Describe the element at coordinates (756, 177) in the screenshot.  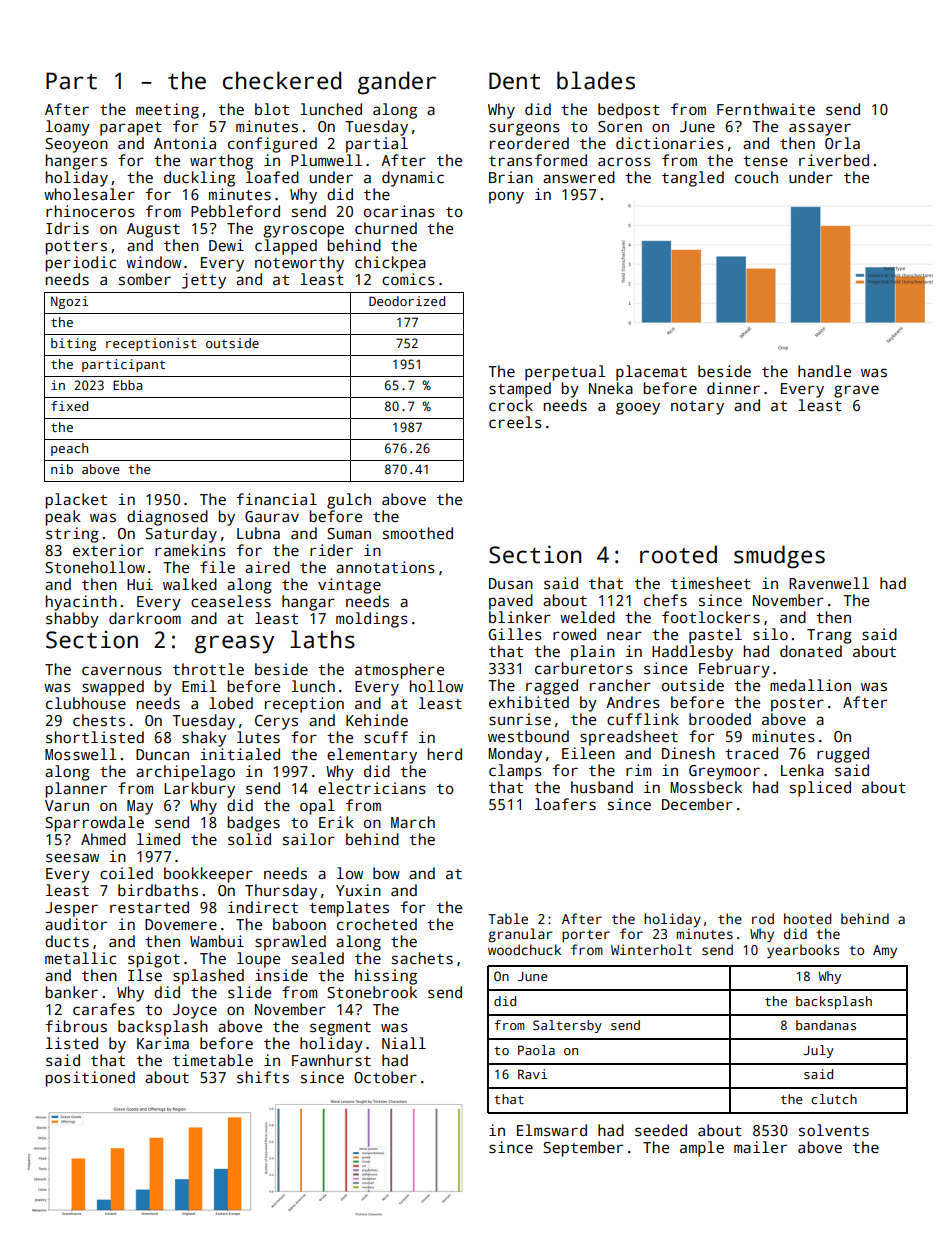
I see `couch` at that location.
